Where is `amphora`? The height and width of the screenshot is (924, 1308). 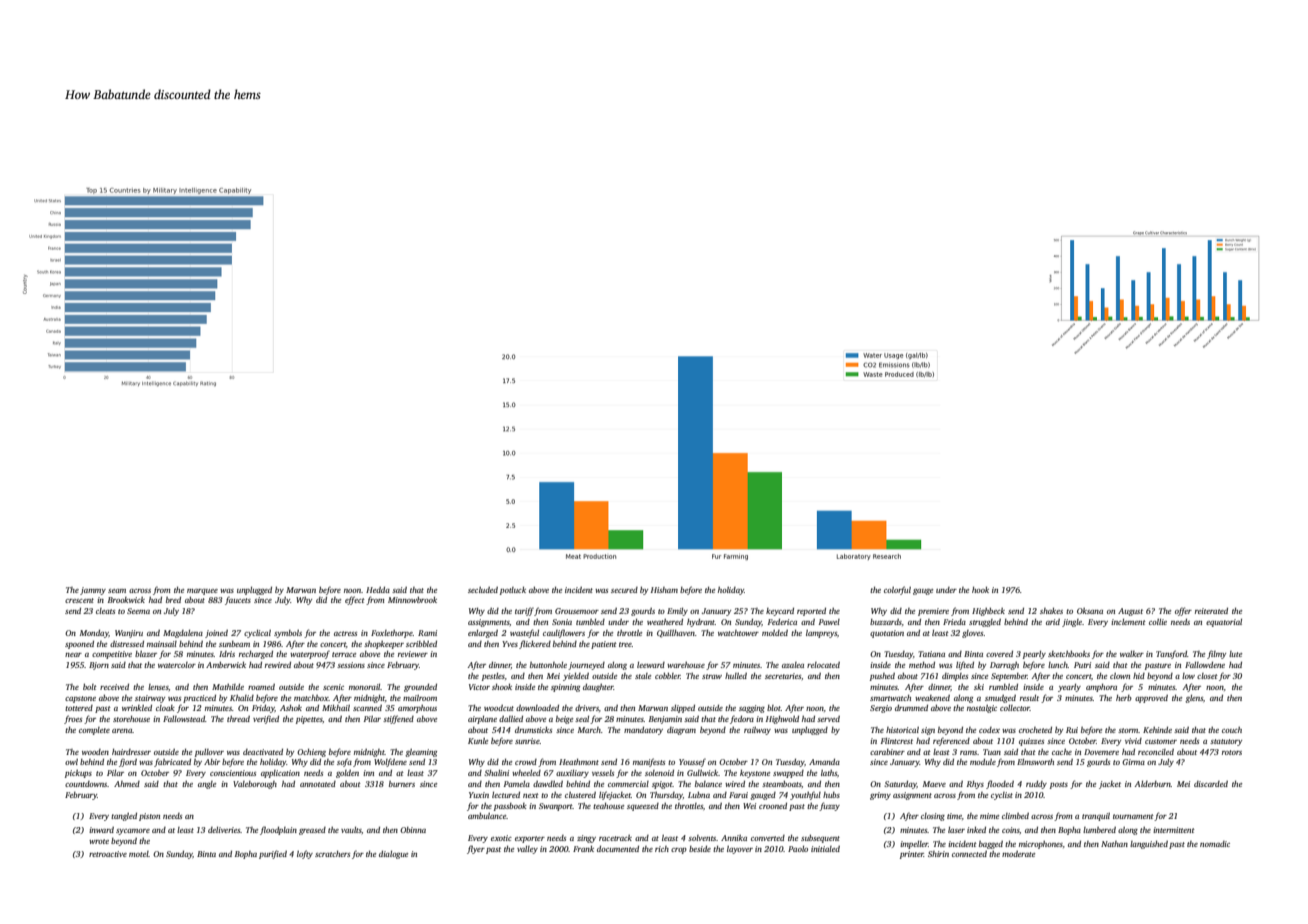
amphora is located at coordinates (1101, 688).
